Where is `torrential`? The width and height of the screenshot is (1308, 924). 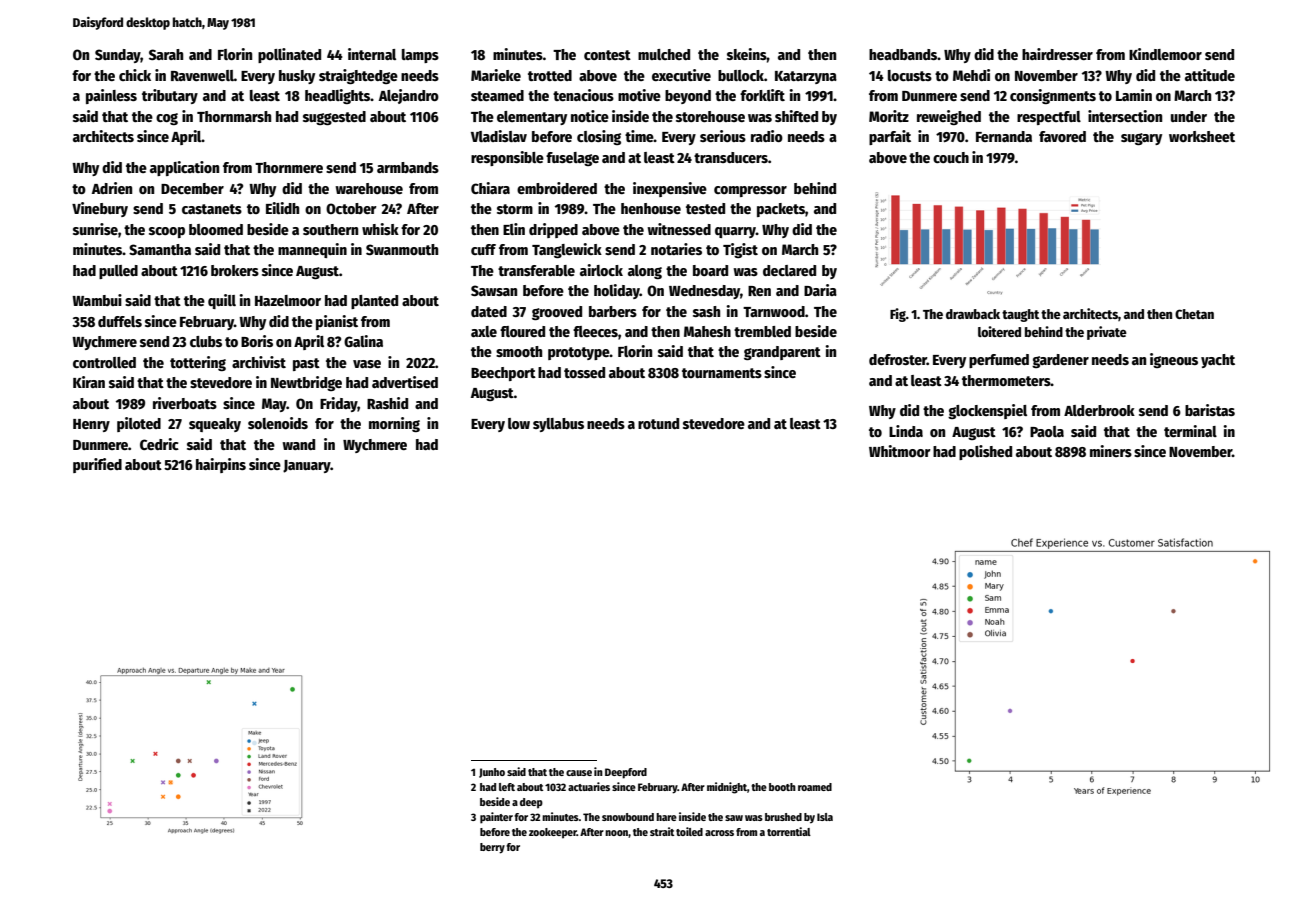
torrential is located at coordinates (789, 831).
